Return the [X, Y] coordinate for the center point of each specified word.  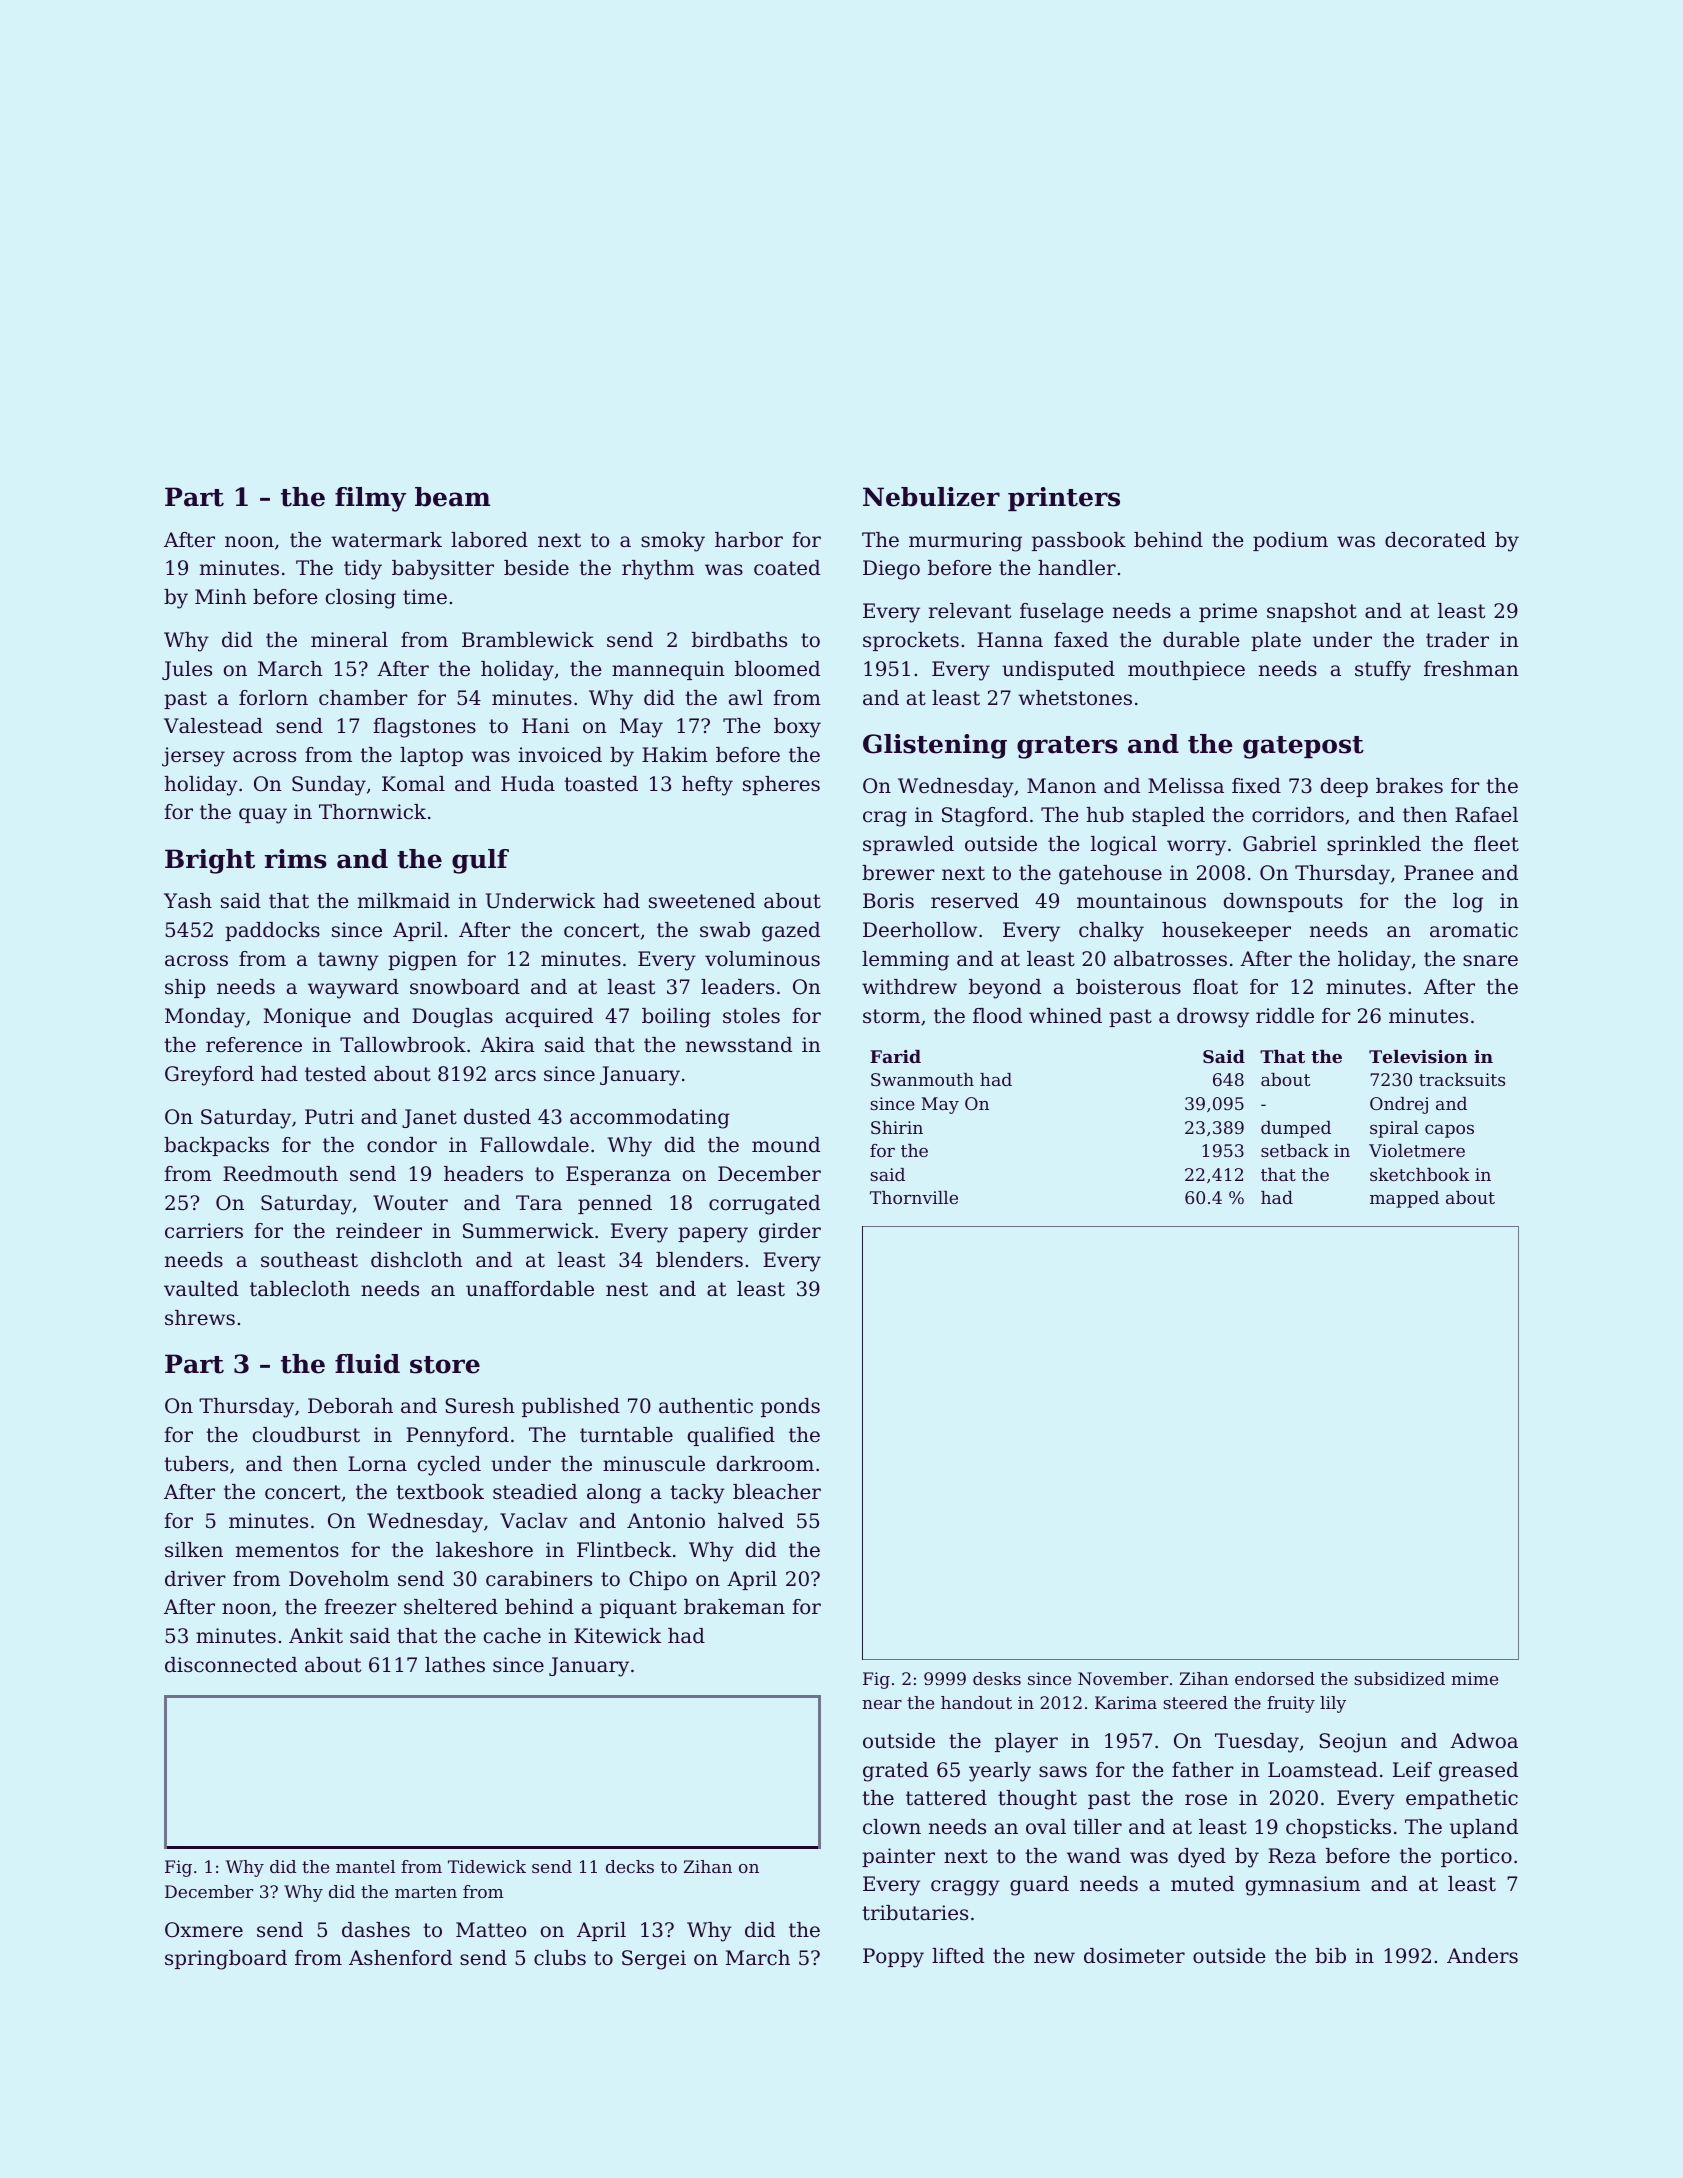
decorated [1435, 540]
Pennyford [457, 1437]
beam [452, 497]
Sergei [654, 1960]
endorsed [1275, 1678]
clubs [560, 1958]
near [882, 1704]
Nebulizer [931, 497]
